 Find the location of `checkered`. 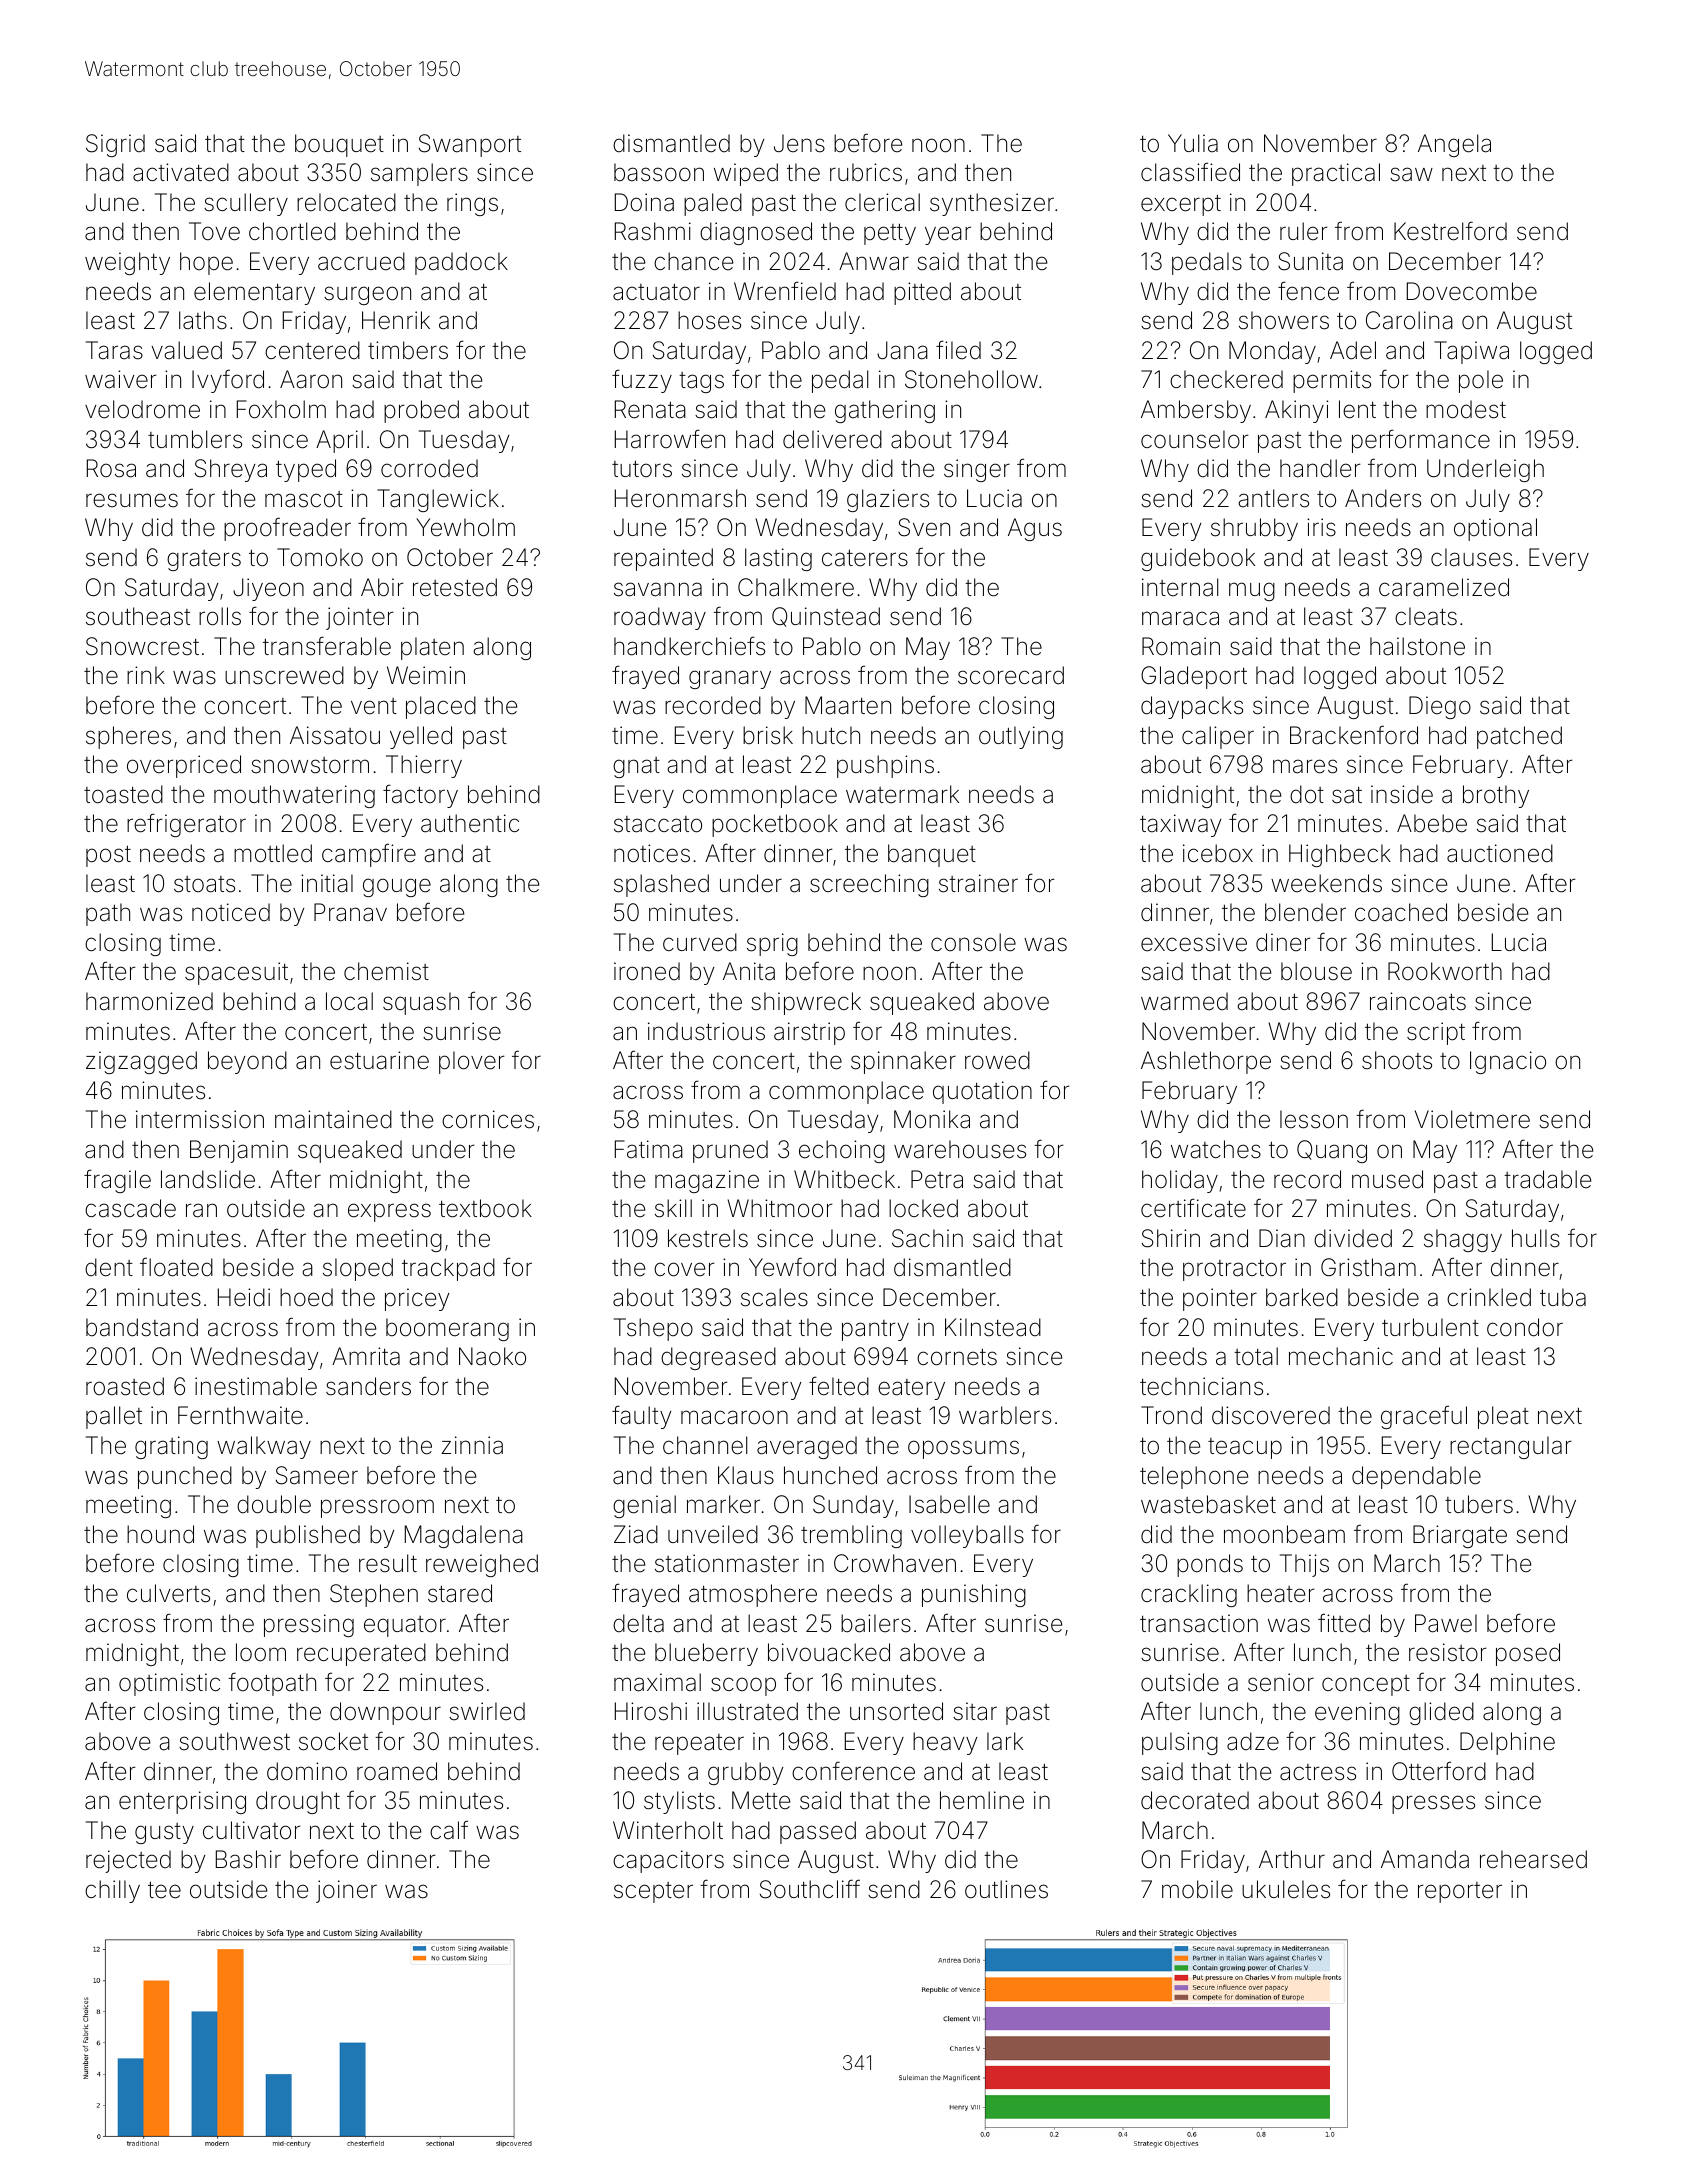

checkered is located at coordinates (1226, 379).
